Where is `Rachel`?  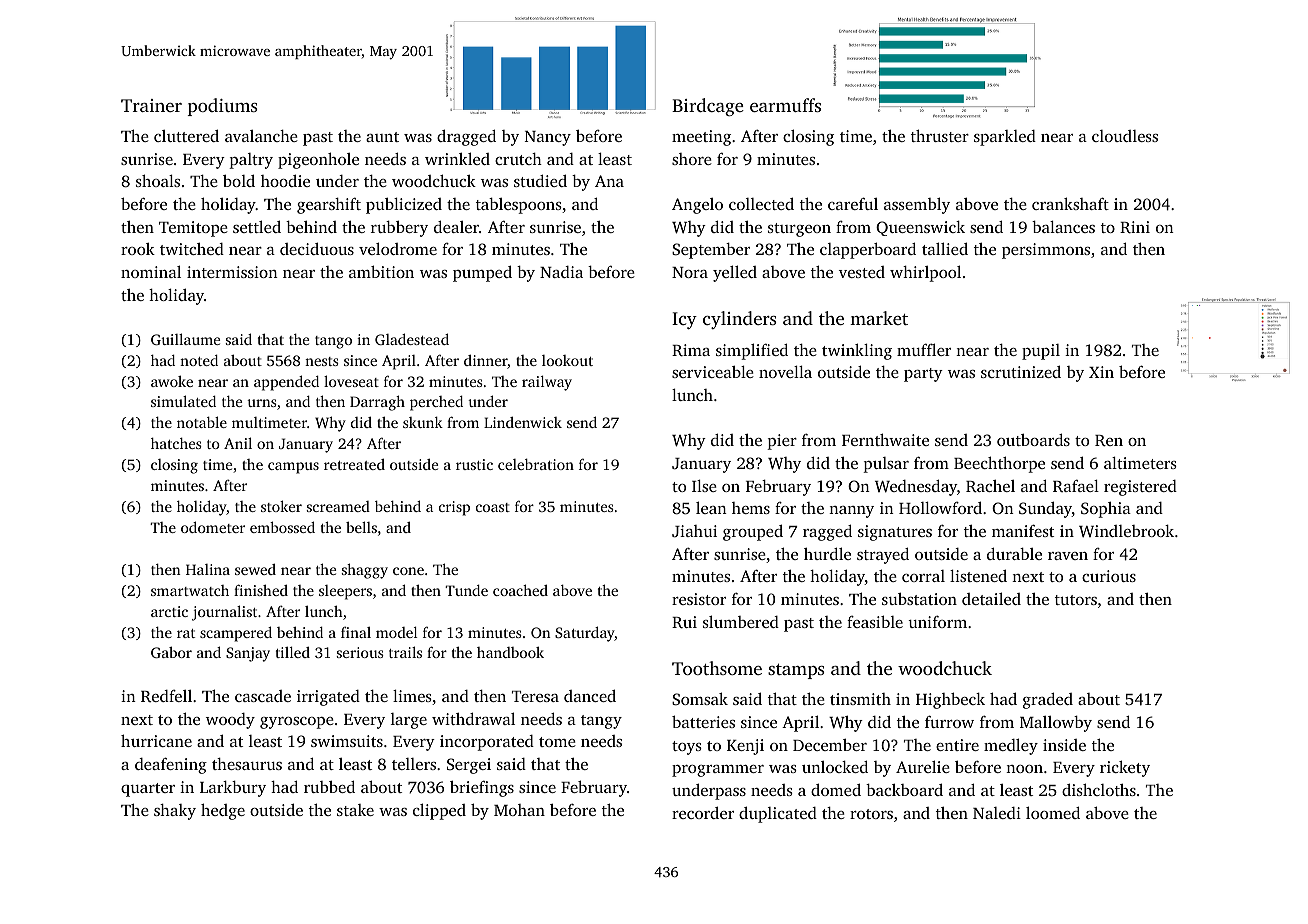 Rachel is located at coordinates (990, 486).
